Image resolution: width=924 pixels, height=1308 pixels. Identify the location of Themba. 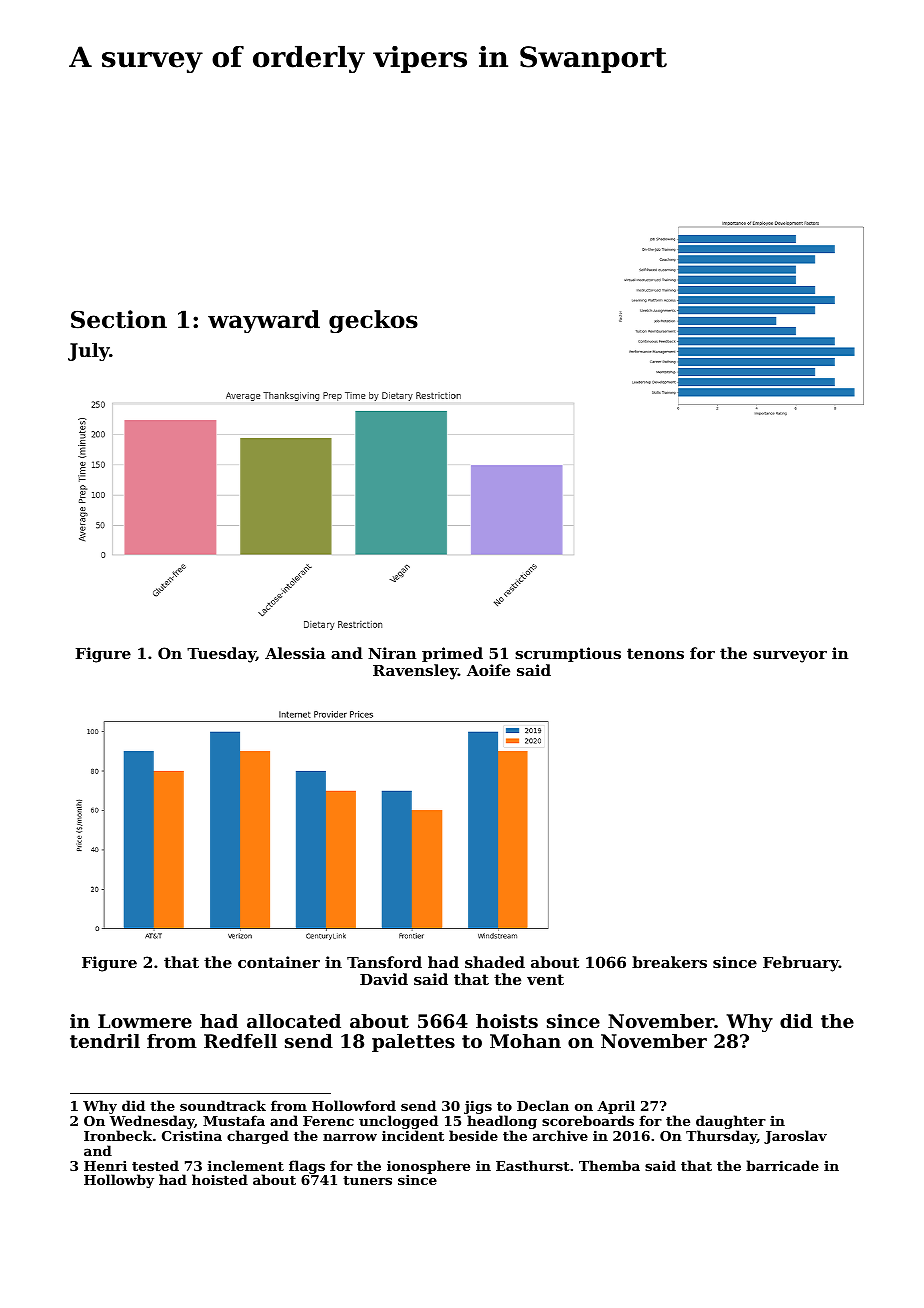
(609, 1165).
